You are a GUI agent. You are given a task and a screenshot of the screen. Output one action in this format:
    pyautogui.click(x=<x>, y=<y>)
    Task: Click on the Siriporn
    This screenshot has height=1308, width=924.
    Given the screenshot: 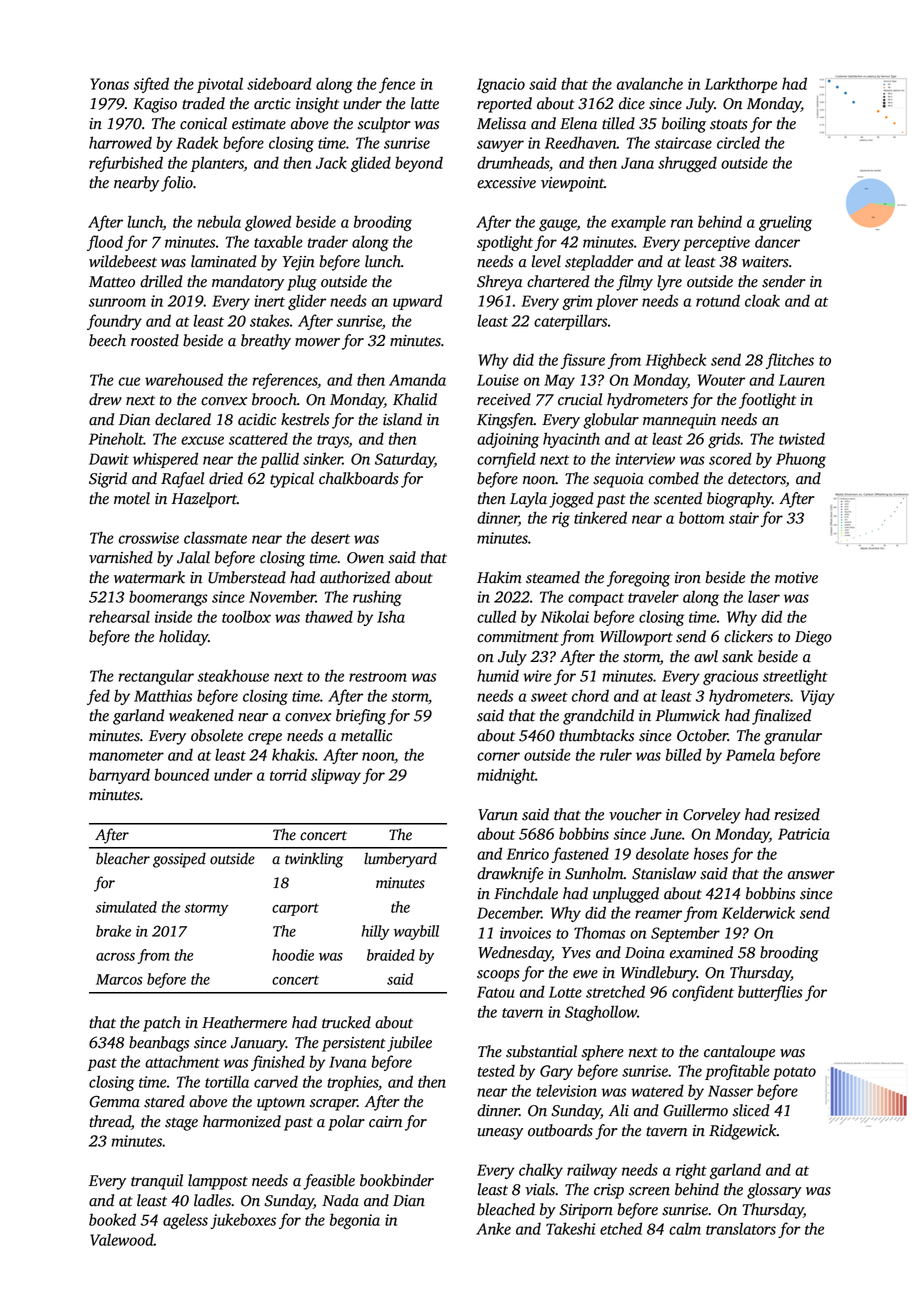 What is the action you would take?
    pyautogui.click(x=586, y=1211)
